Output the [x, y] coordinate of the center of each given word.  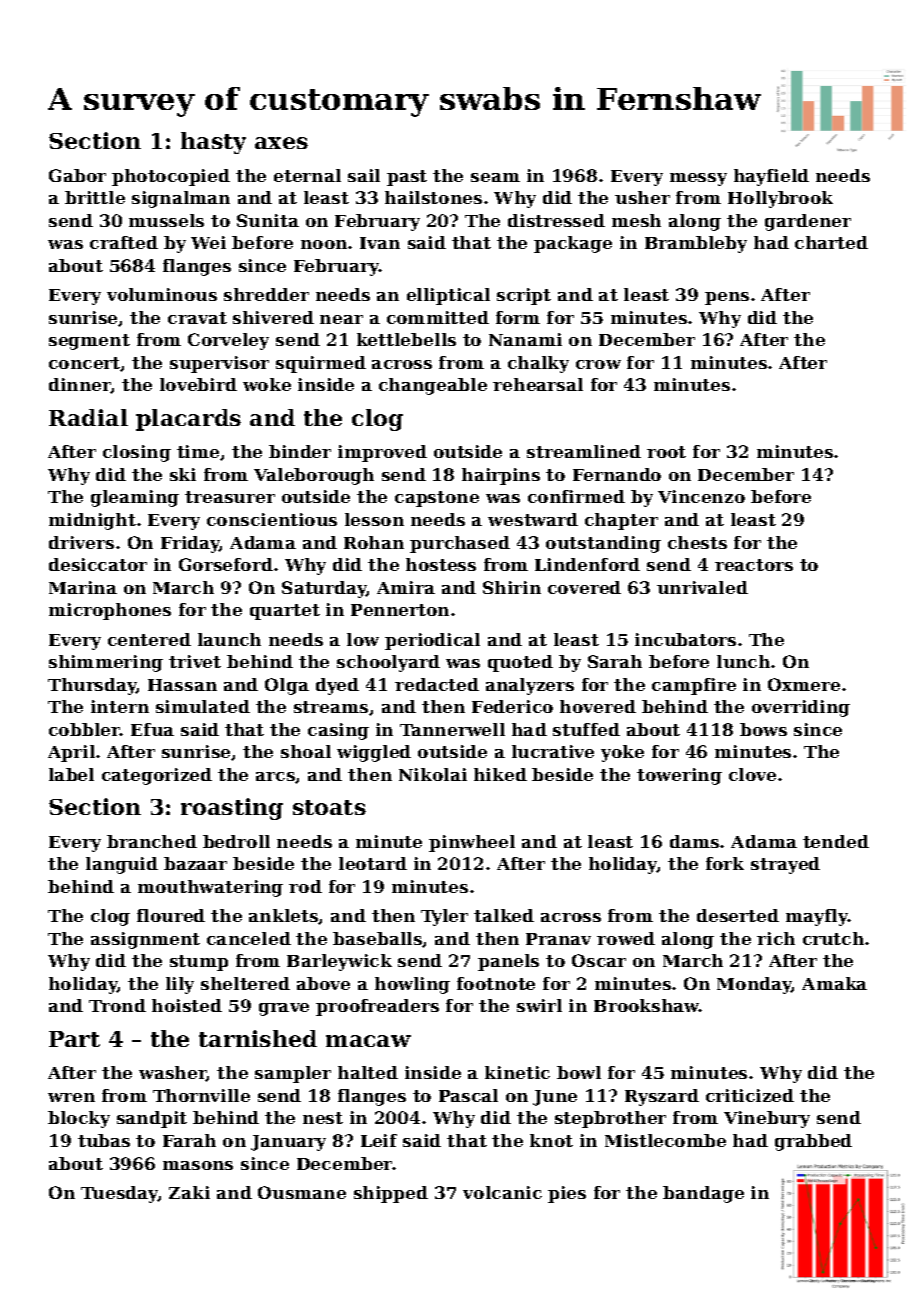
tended [836, 841]
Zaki [189, 1192]
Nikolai [433, 774]
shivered [273, 317]
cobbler [84, 729]
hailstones [433, 197]
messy [698, 179]
